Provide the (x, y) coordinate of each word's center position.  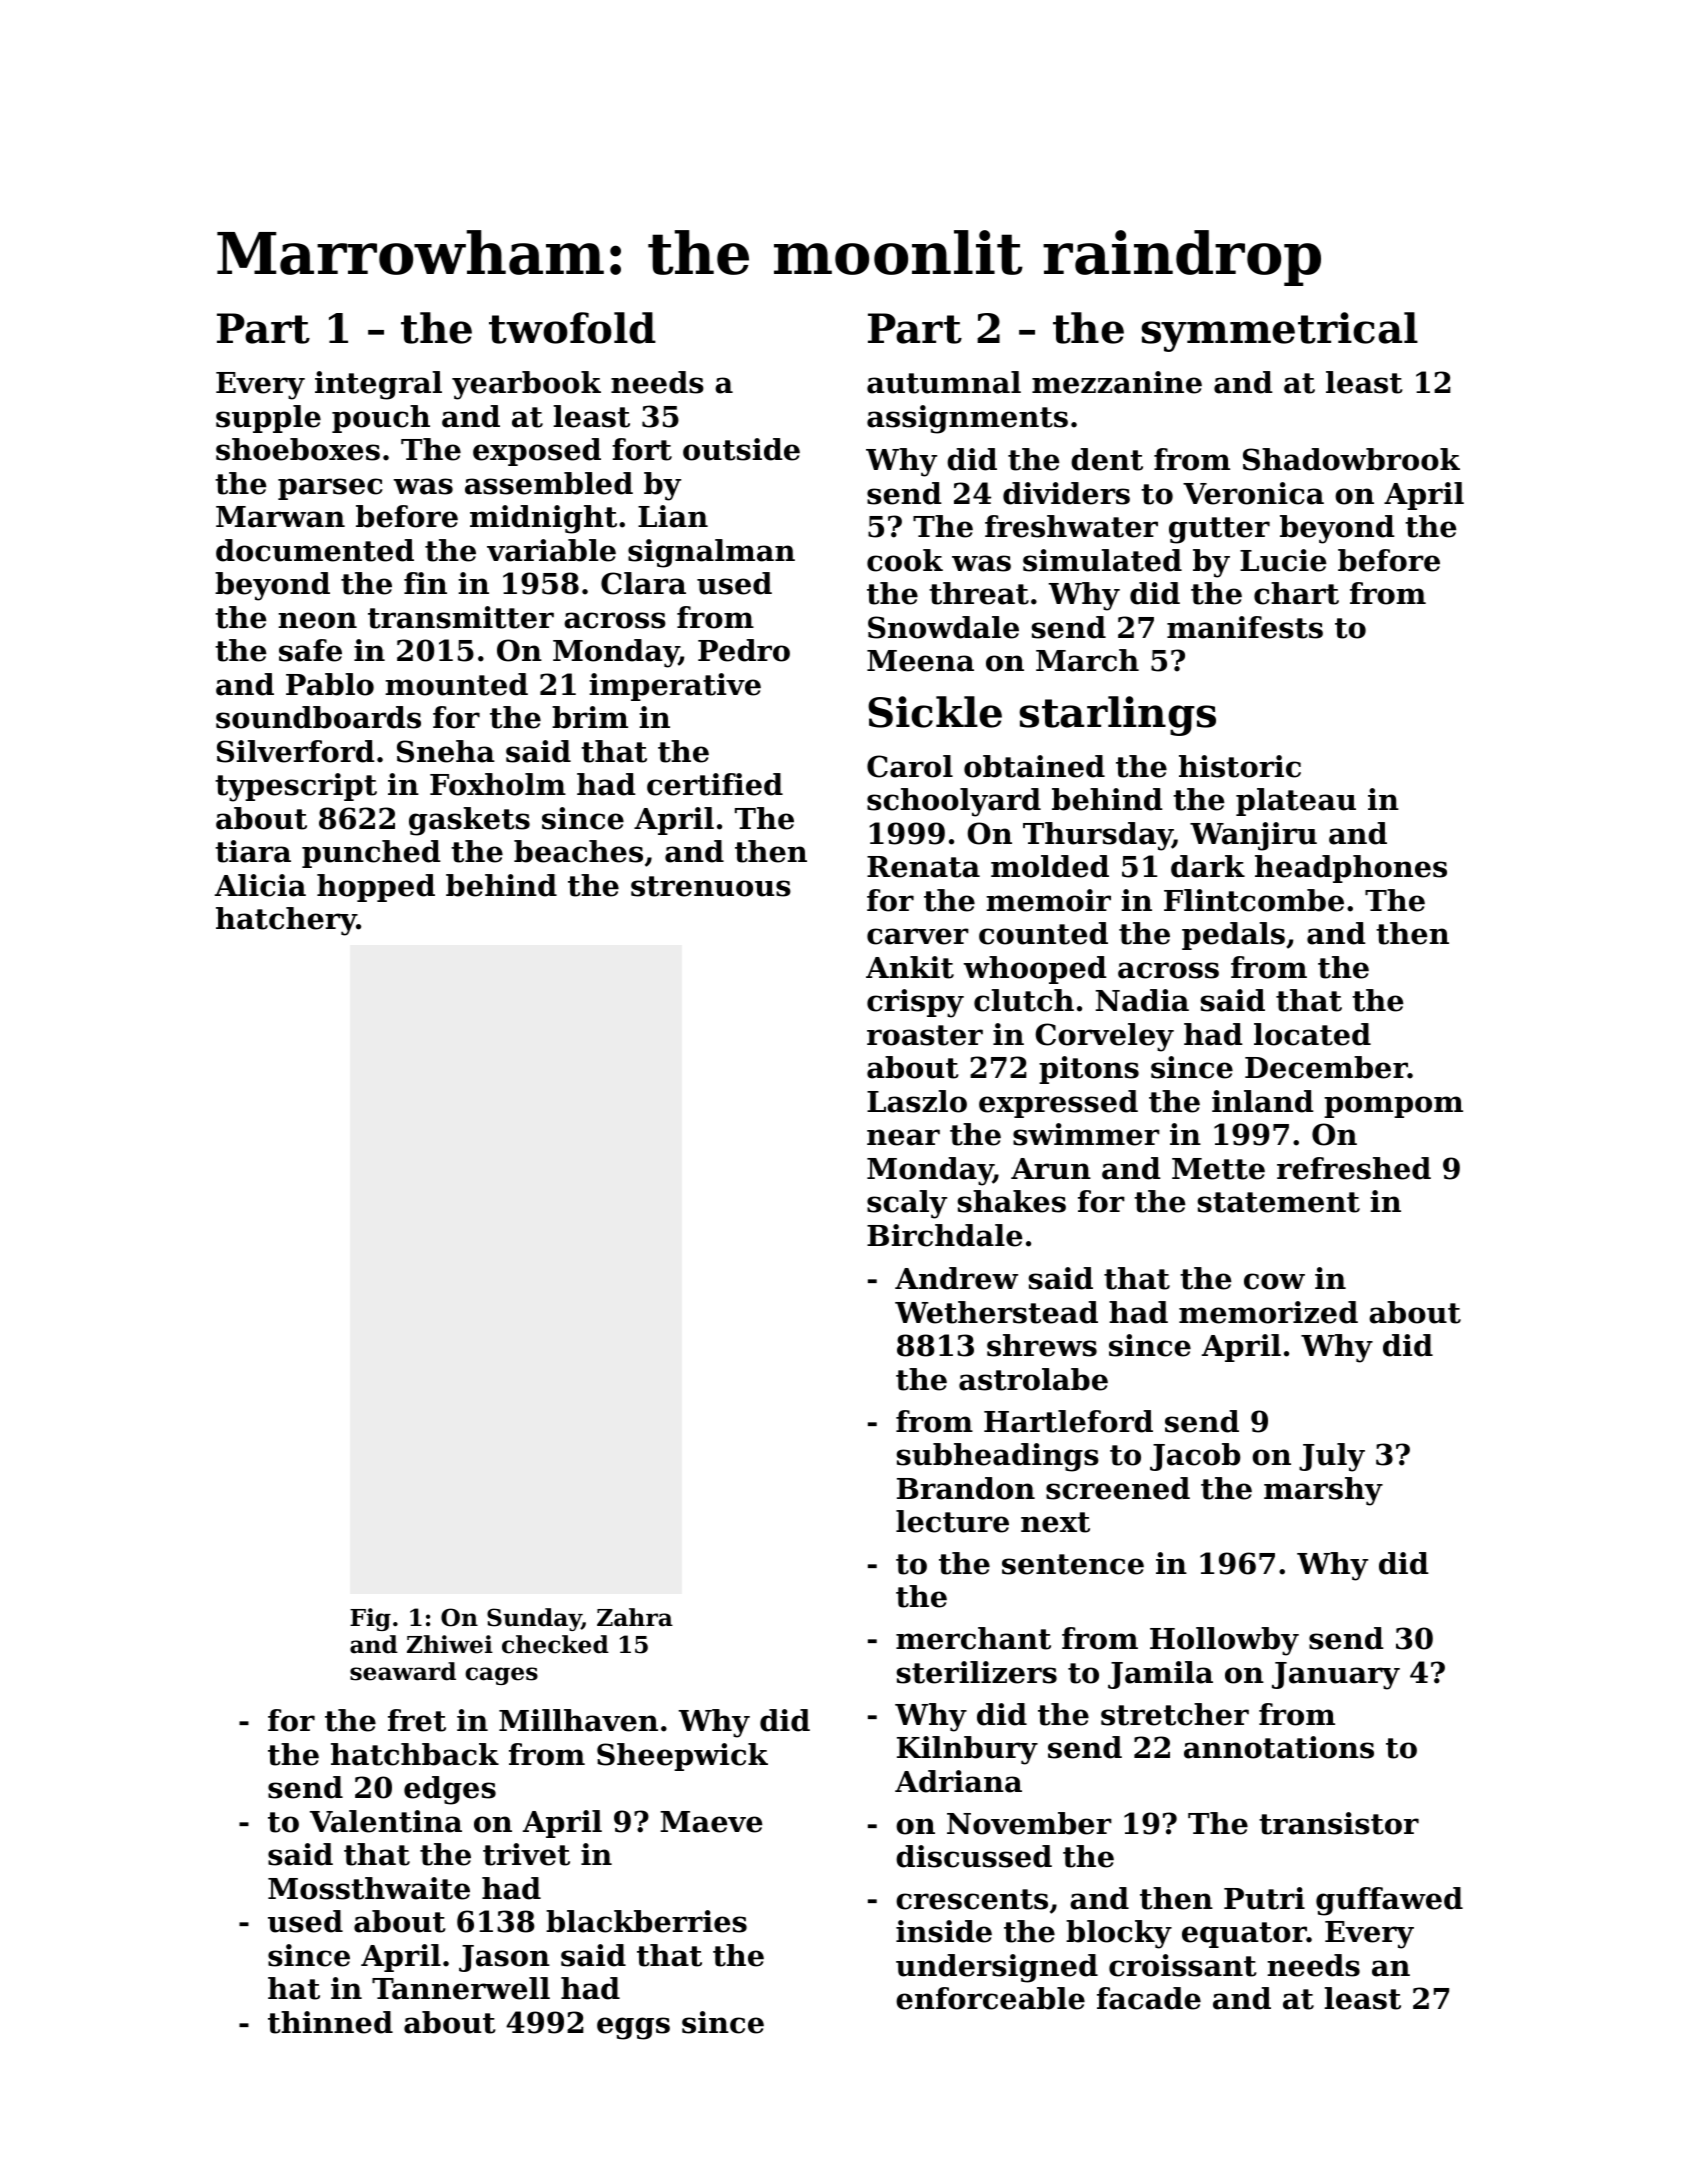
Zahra (635, 1617)
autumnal (944, 382)
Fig (370, 1619)
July (1332, 1457)
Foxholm (498, 784)
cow (1274, 1281)
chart (1296, 593)
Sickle (935, 712)
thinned (330, 2022)
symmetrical (1280, 332)
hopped (376, 888)
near (903, 1137)
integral (378, 385)
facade (1149, 1998)
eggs (633, 2028)
